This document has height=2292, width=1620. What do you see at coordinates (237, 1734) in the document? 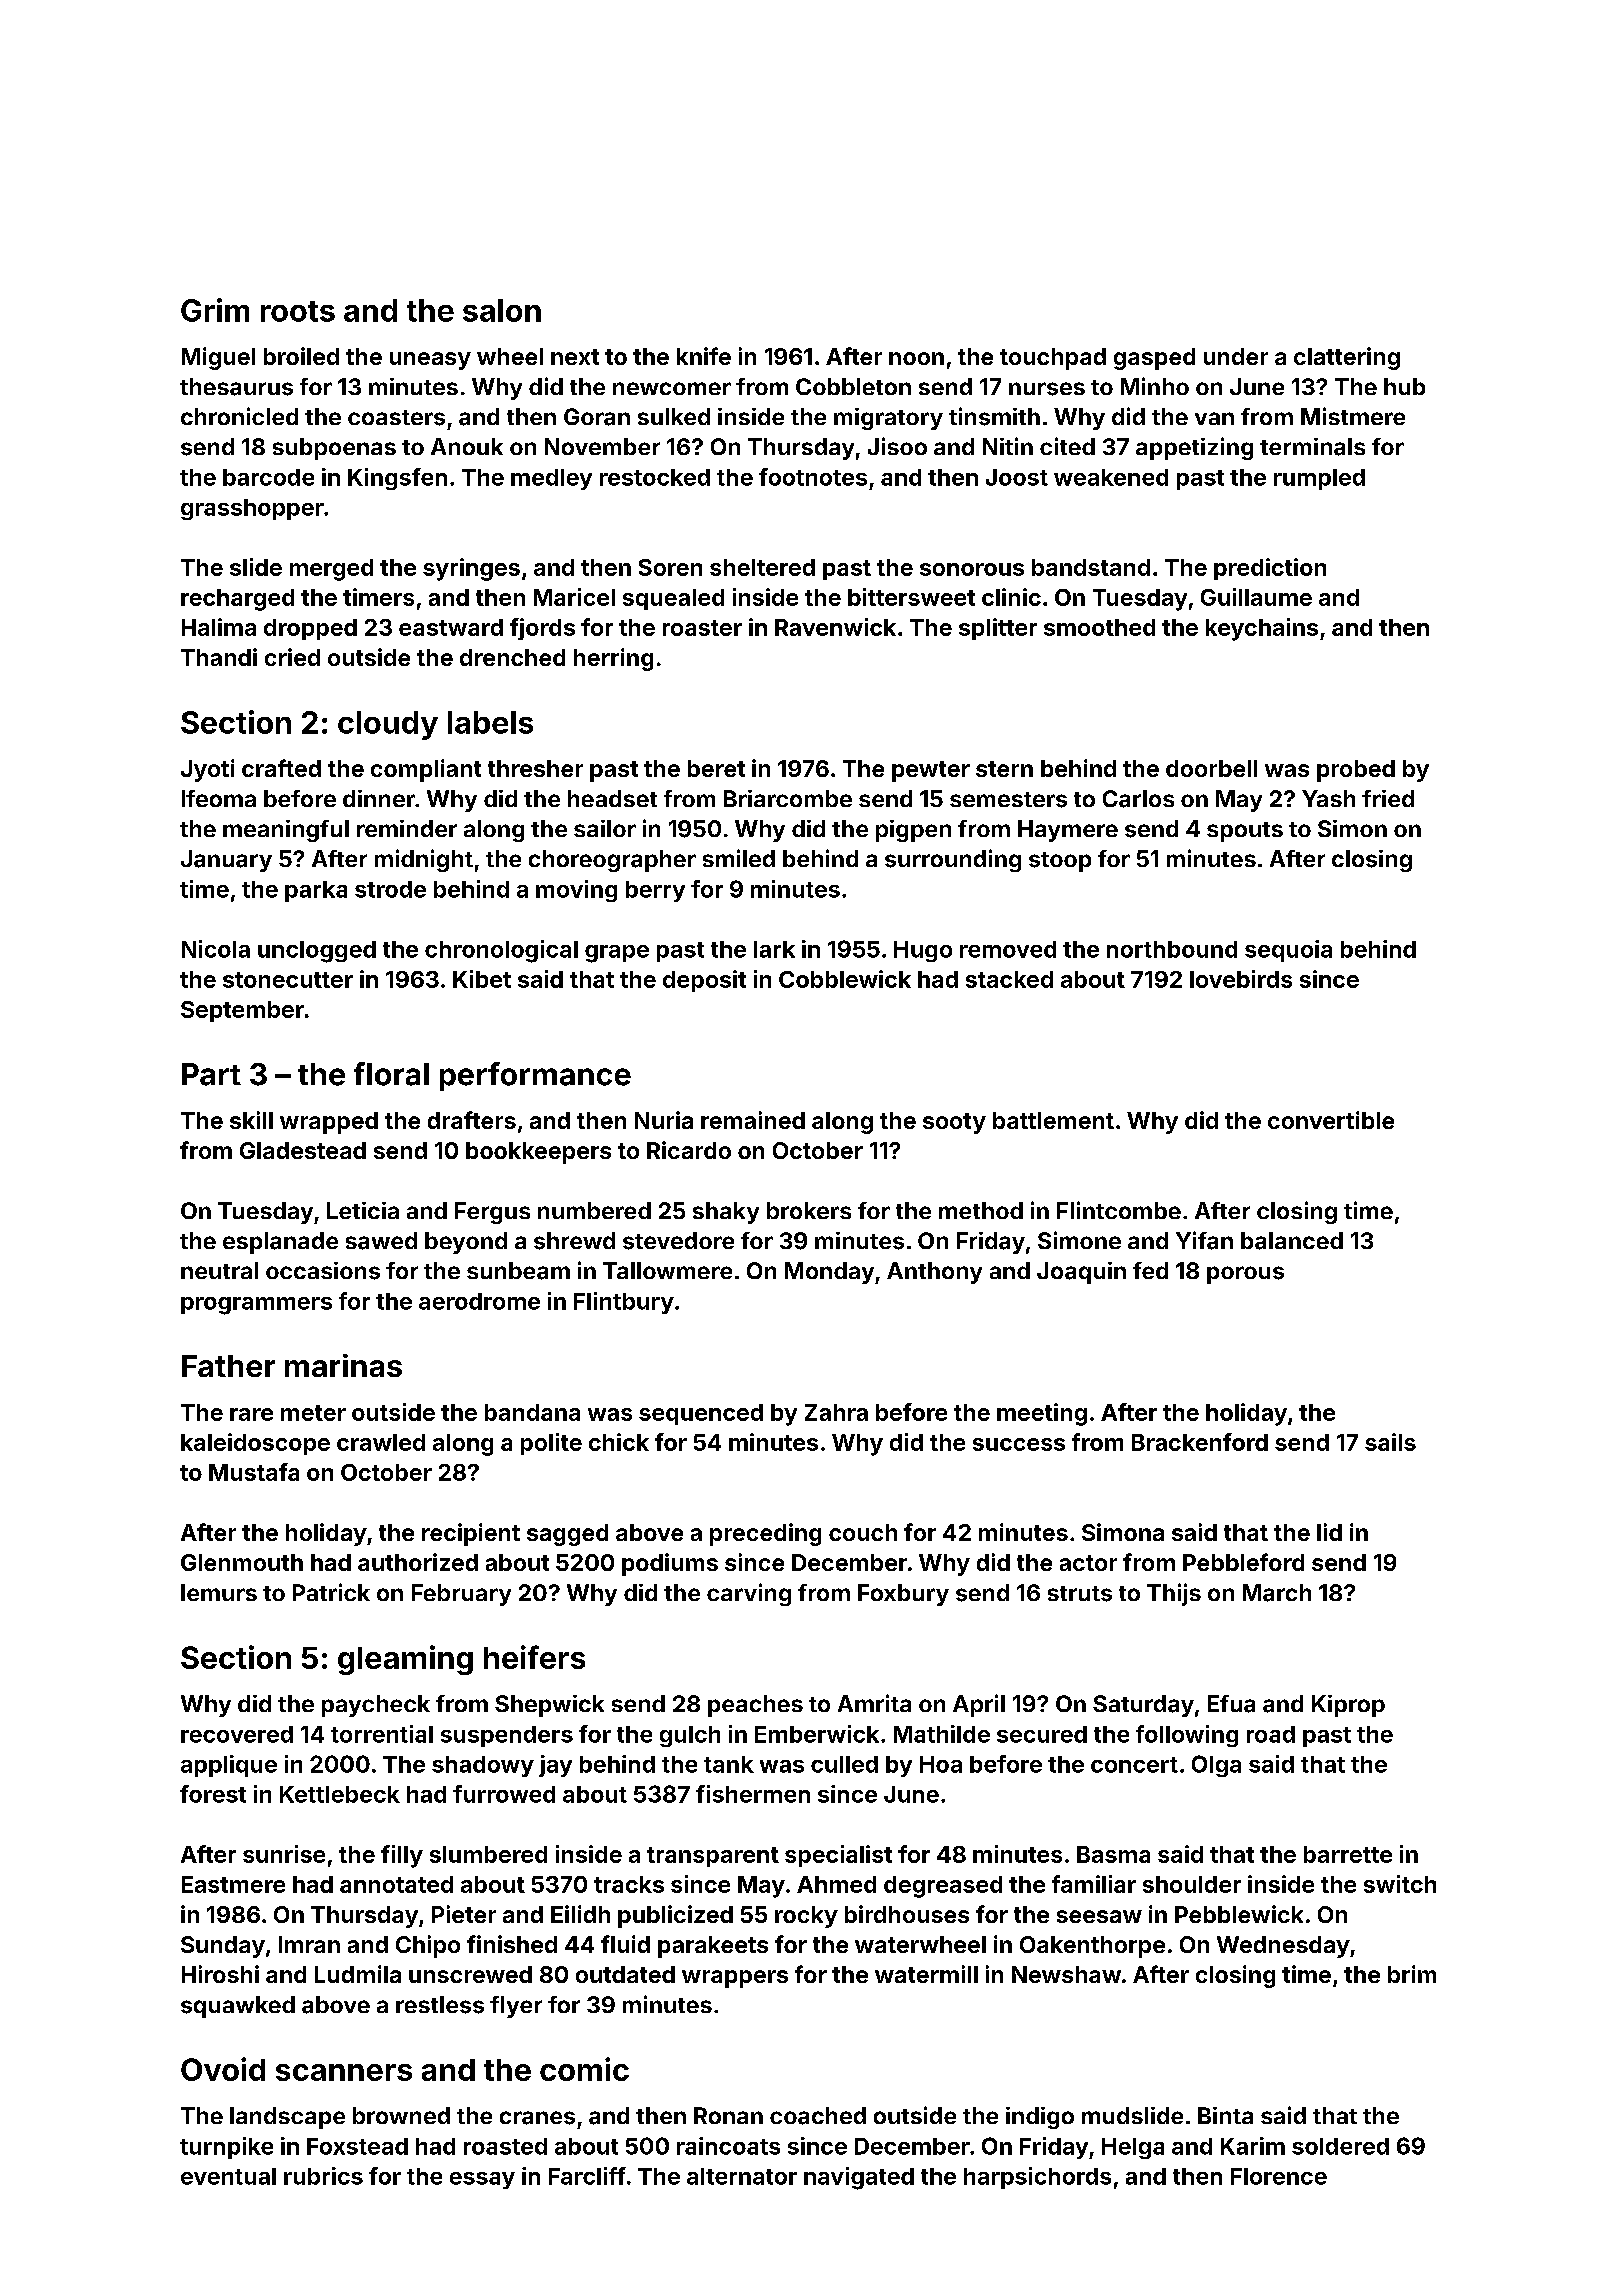
I see `recovered` at bounding box center [237, 1734].
